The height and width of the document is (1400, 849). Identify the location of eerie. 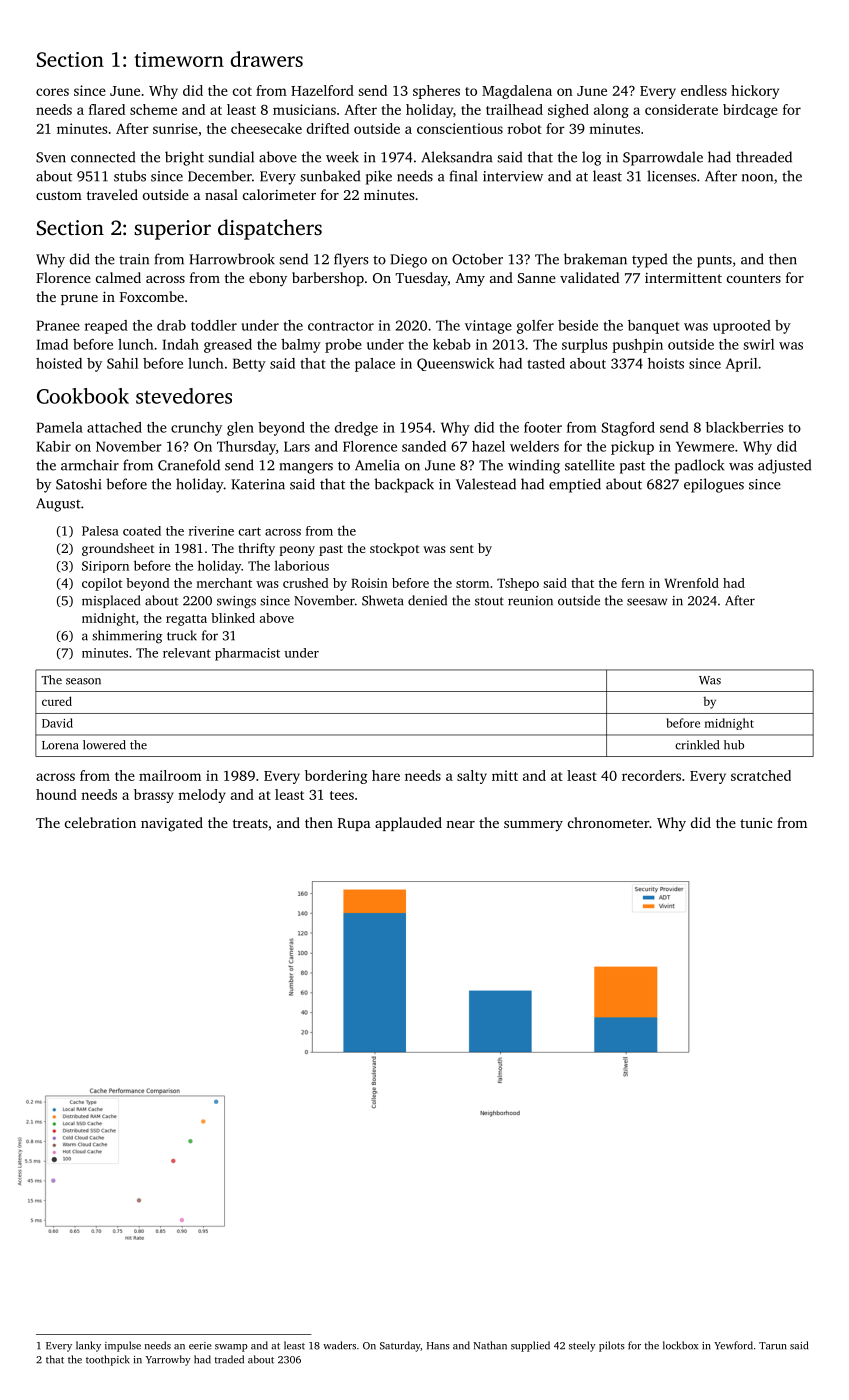
(200, 1346).
